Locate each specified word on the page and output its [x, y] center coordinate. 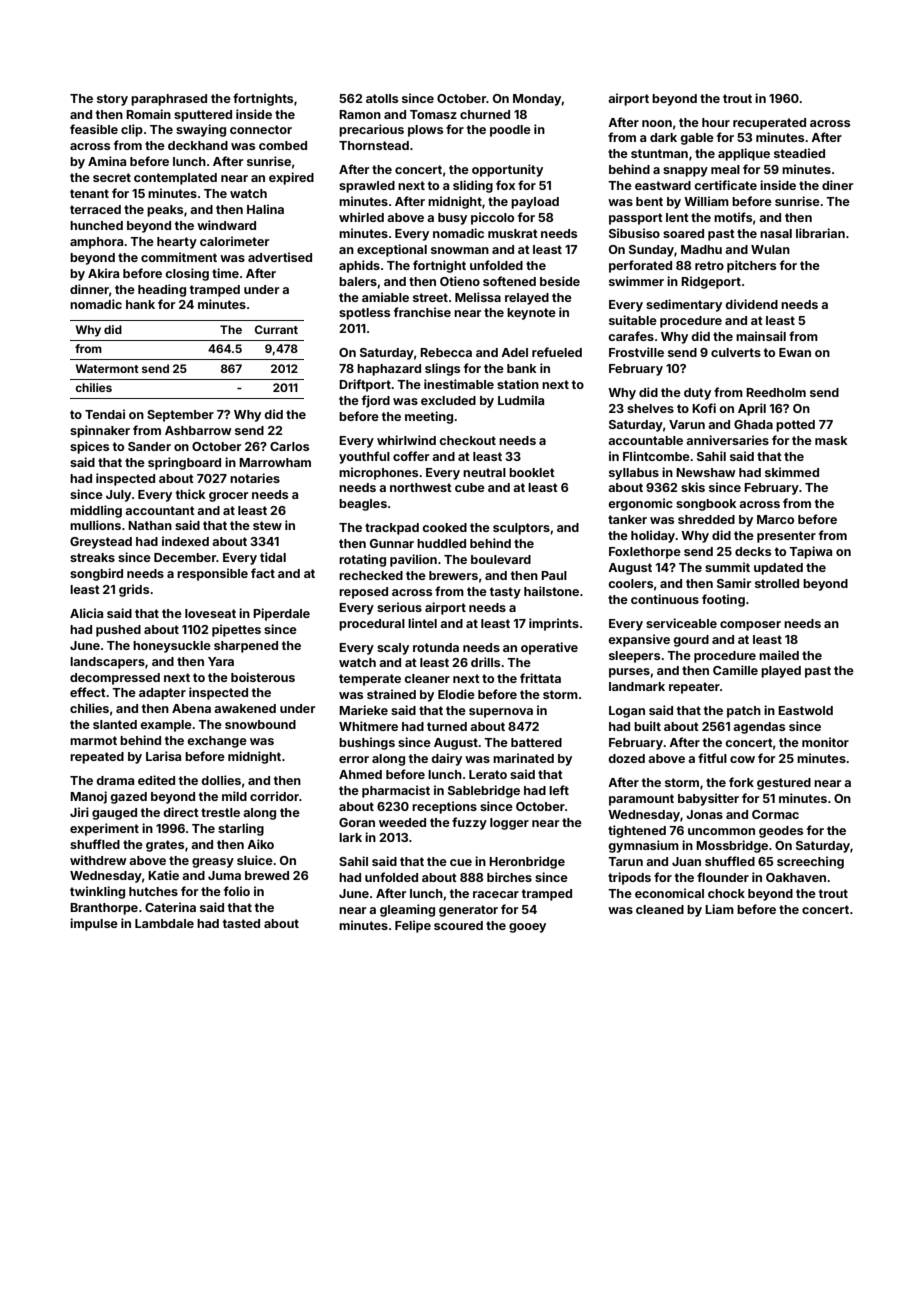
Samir [734, 583]
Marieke [363, 710]
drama [115, 780]
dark [663, 137]
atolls [382, 98]
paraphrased [169, 100]
